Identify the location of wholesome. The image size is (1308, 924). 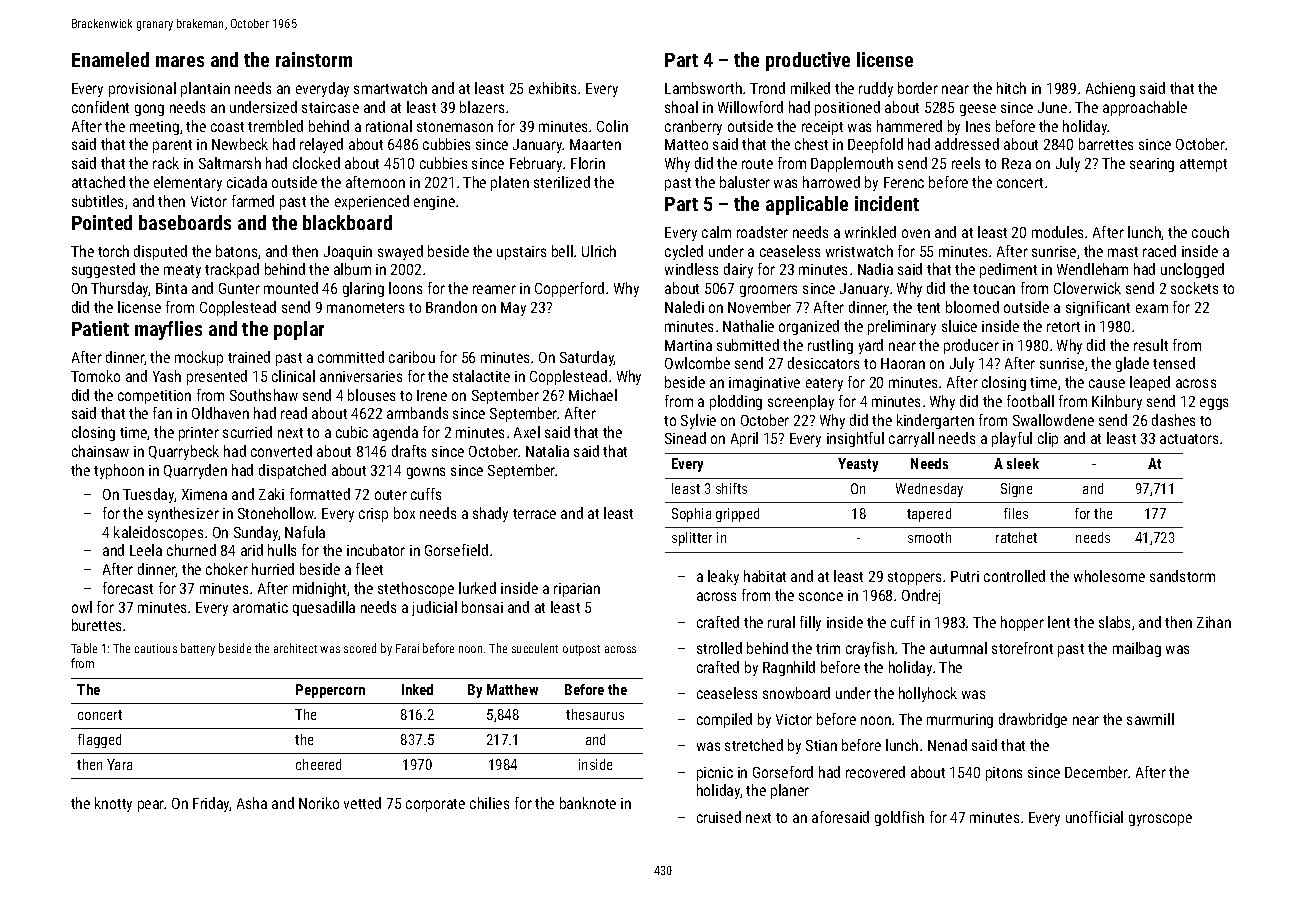
(1109, 576).
